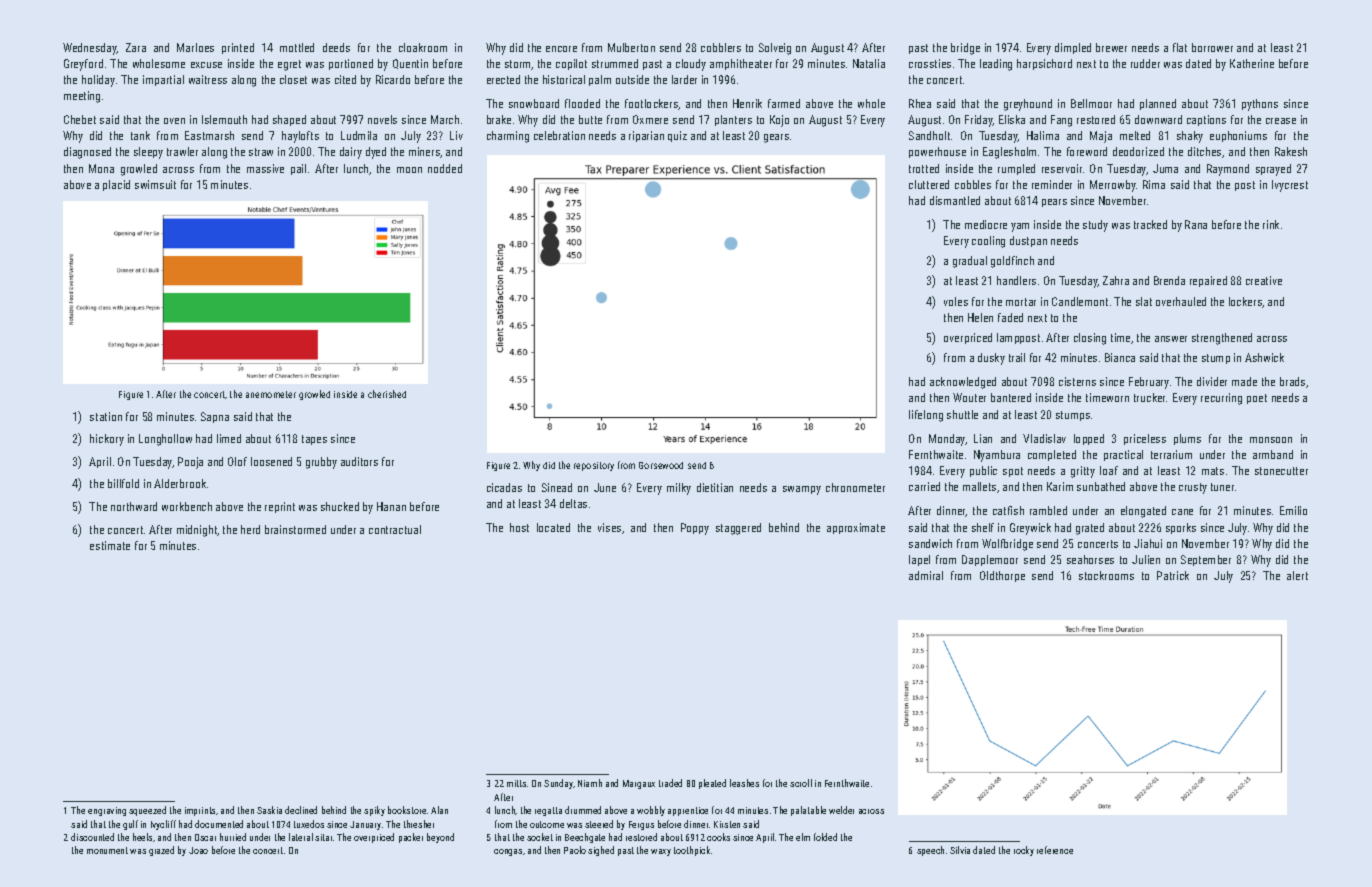  I want to click on reservoir, so click(1062, 168).
